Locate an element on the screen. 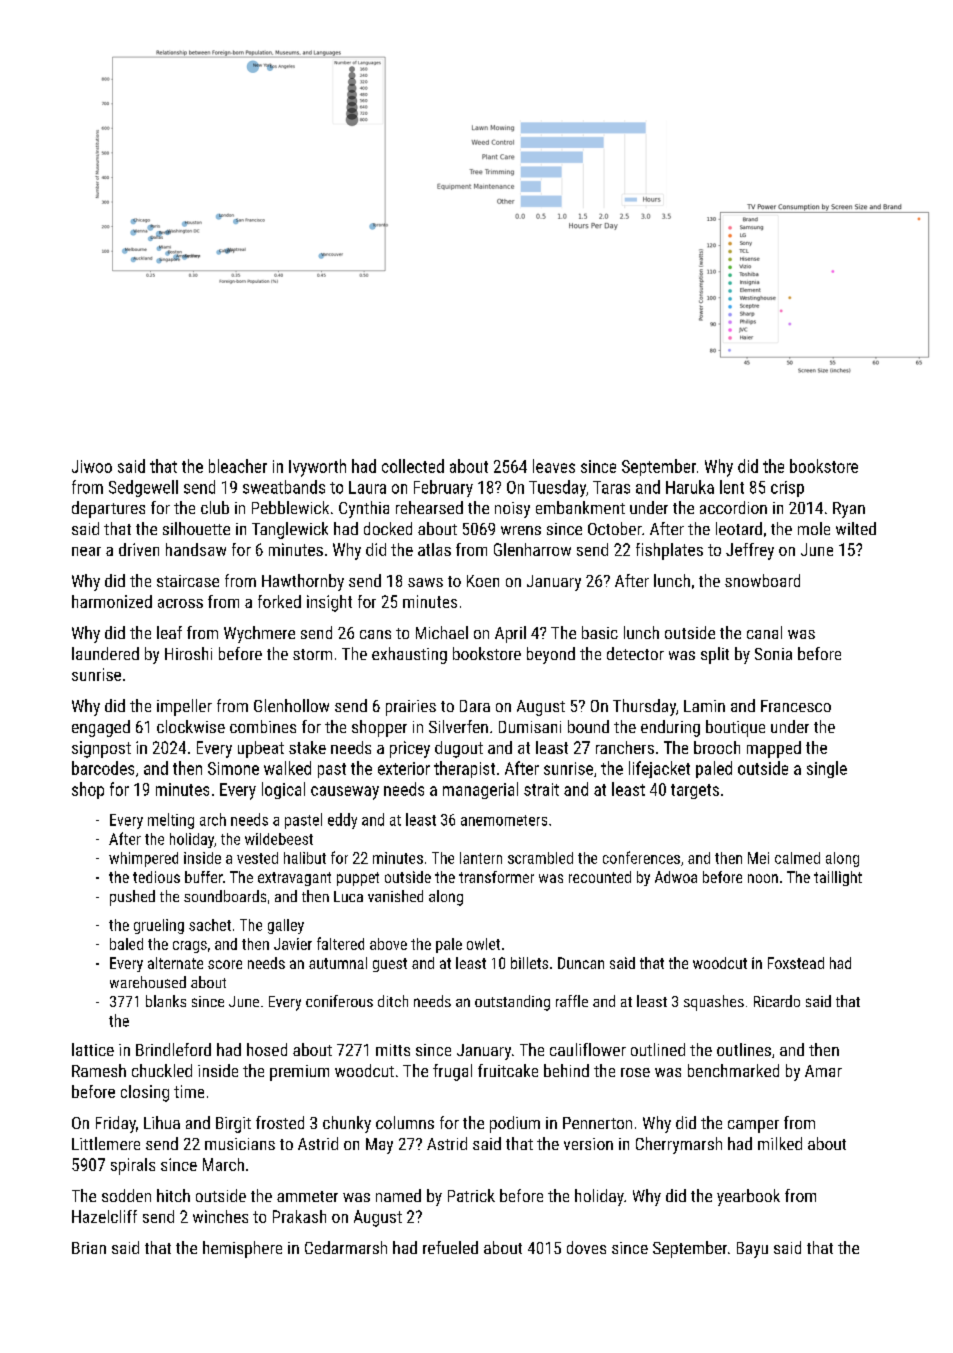  hemisphere is located at coordinates (242, 1249).
